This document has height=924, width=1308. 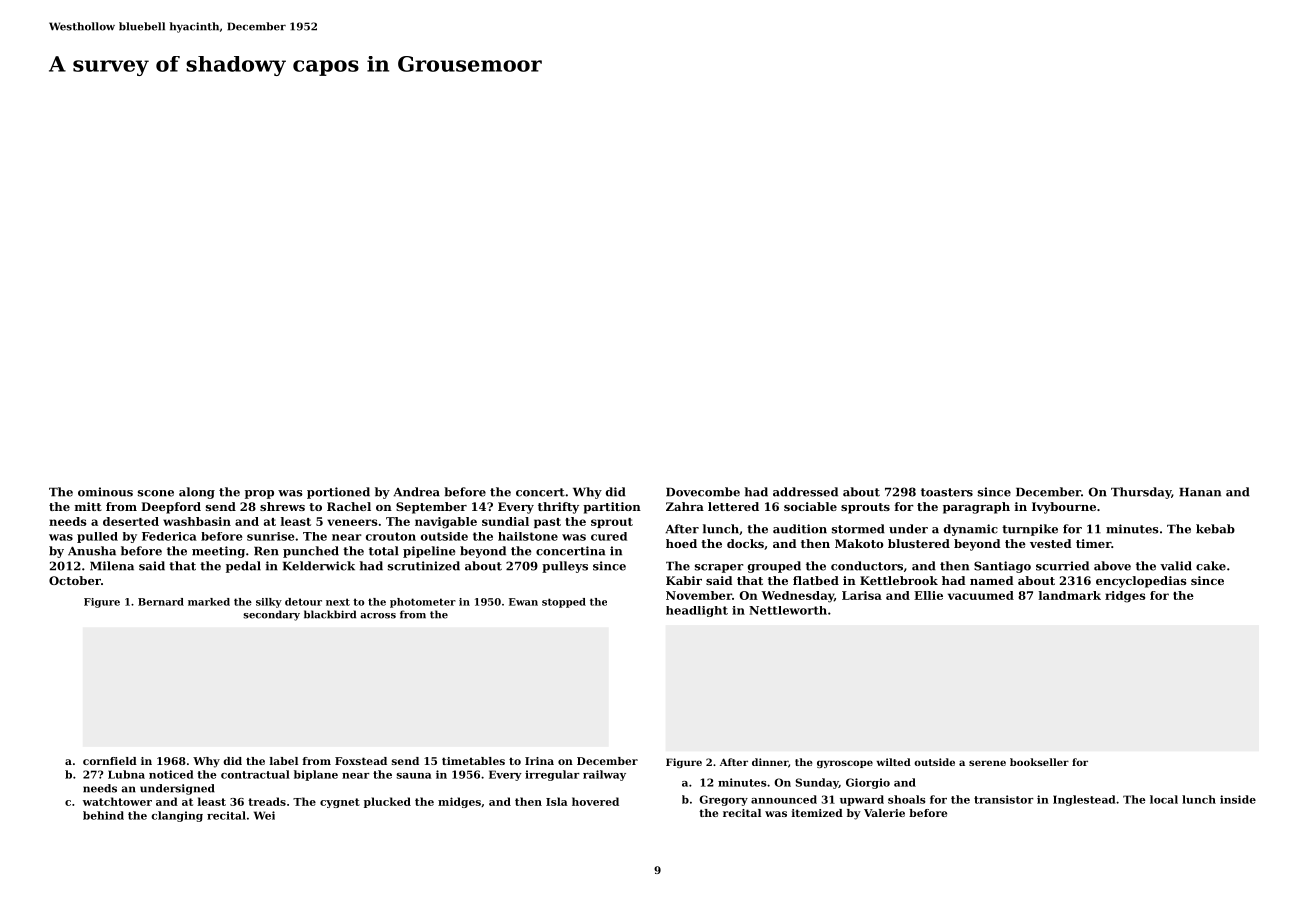 I want to click on behind, so click(x=103, y=815).
